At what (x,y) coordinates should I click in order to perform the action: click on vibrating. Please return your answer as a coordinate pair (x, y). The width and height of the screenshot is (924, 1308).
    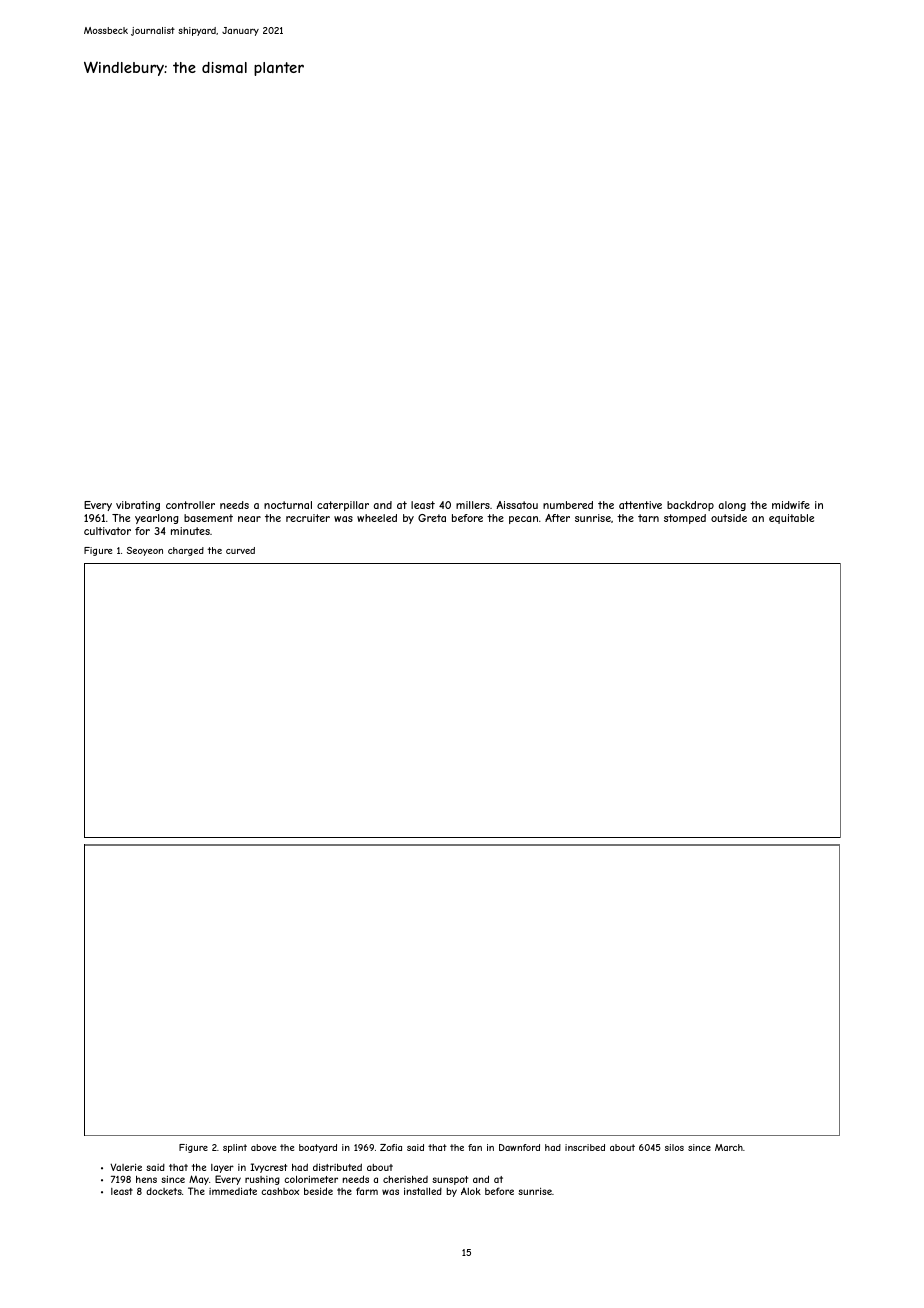
    Looking at the image, I should click on (138, 506).
